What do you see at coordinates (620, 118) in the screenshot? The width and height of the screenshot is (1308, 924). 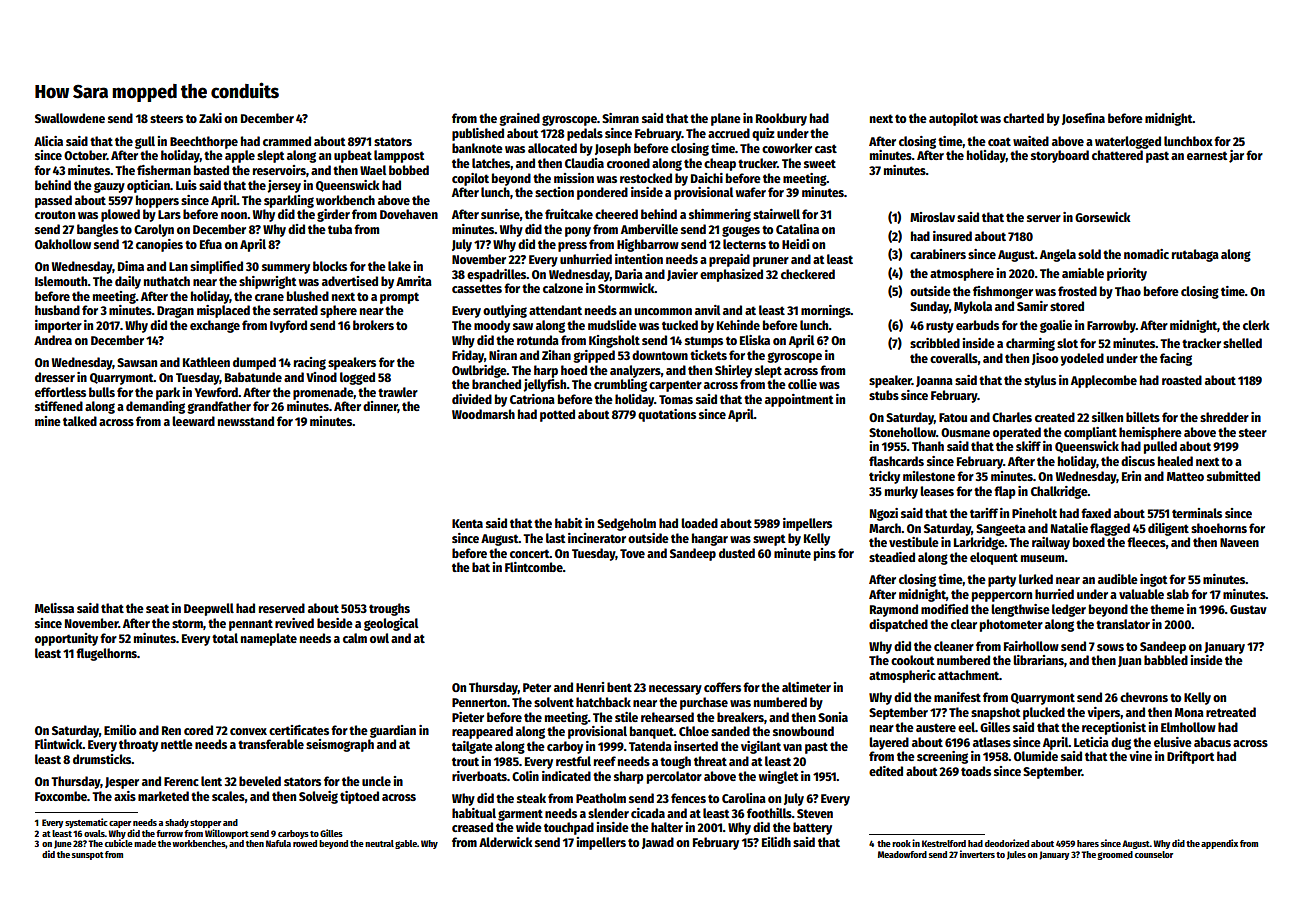 I see `Simran` at bounding box center [620, 118].
